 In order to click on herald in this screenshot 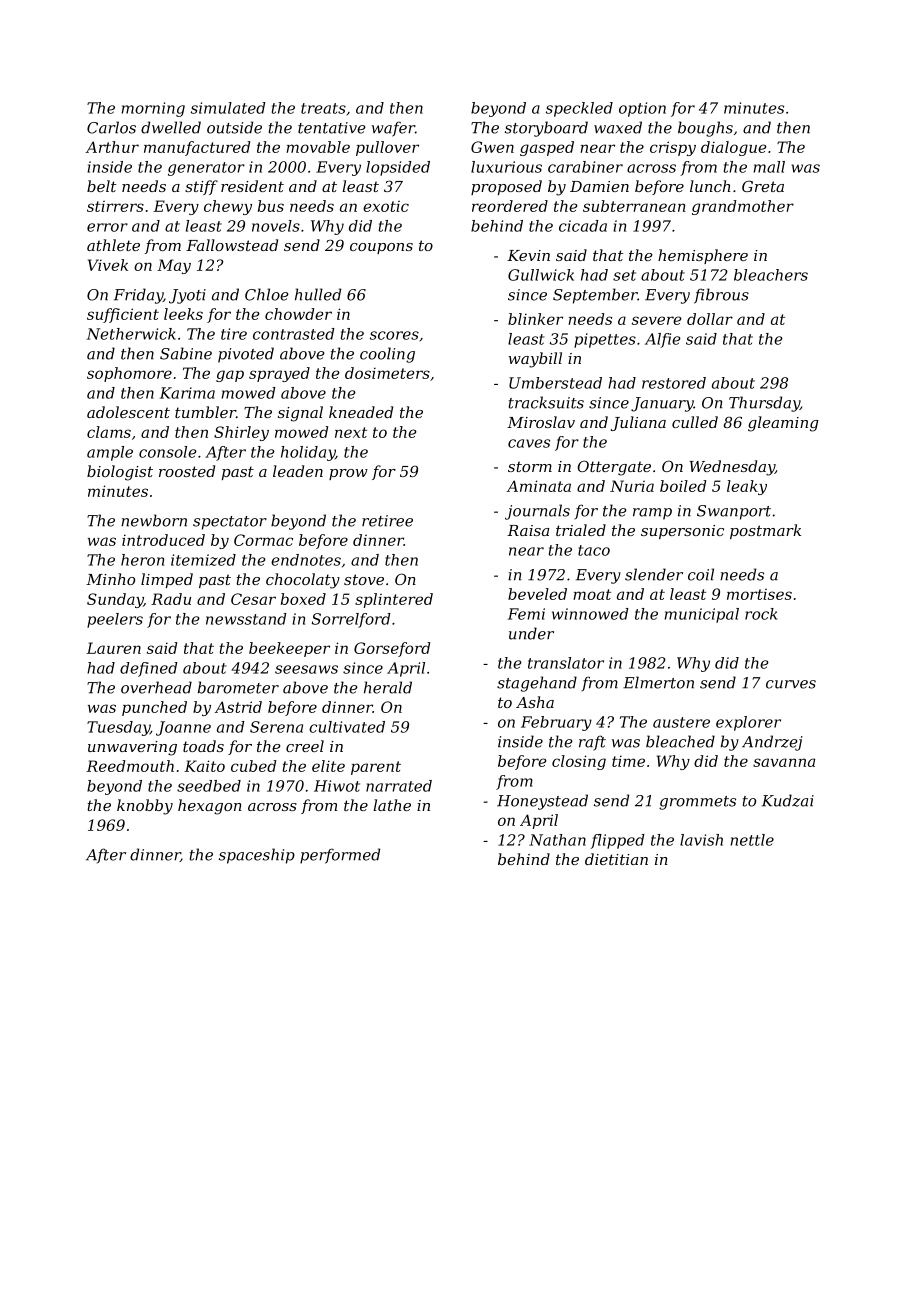, I will do `click(388, 687)`.
